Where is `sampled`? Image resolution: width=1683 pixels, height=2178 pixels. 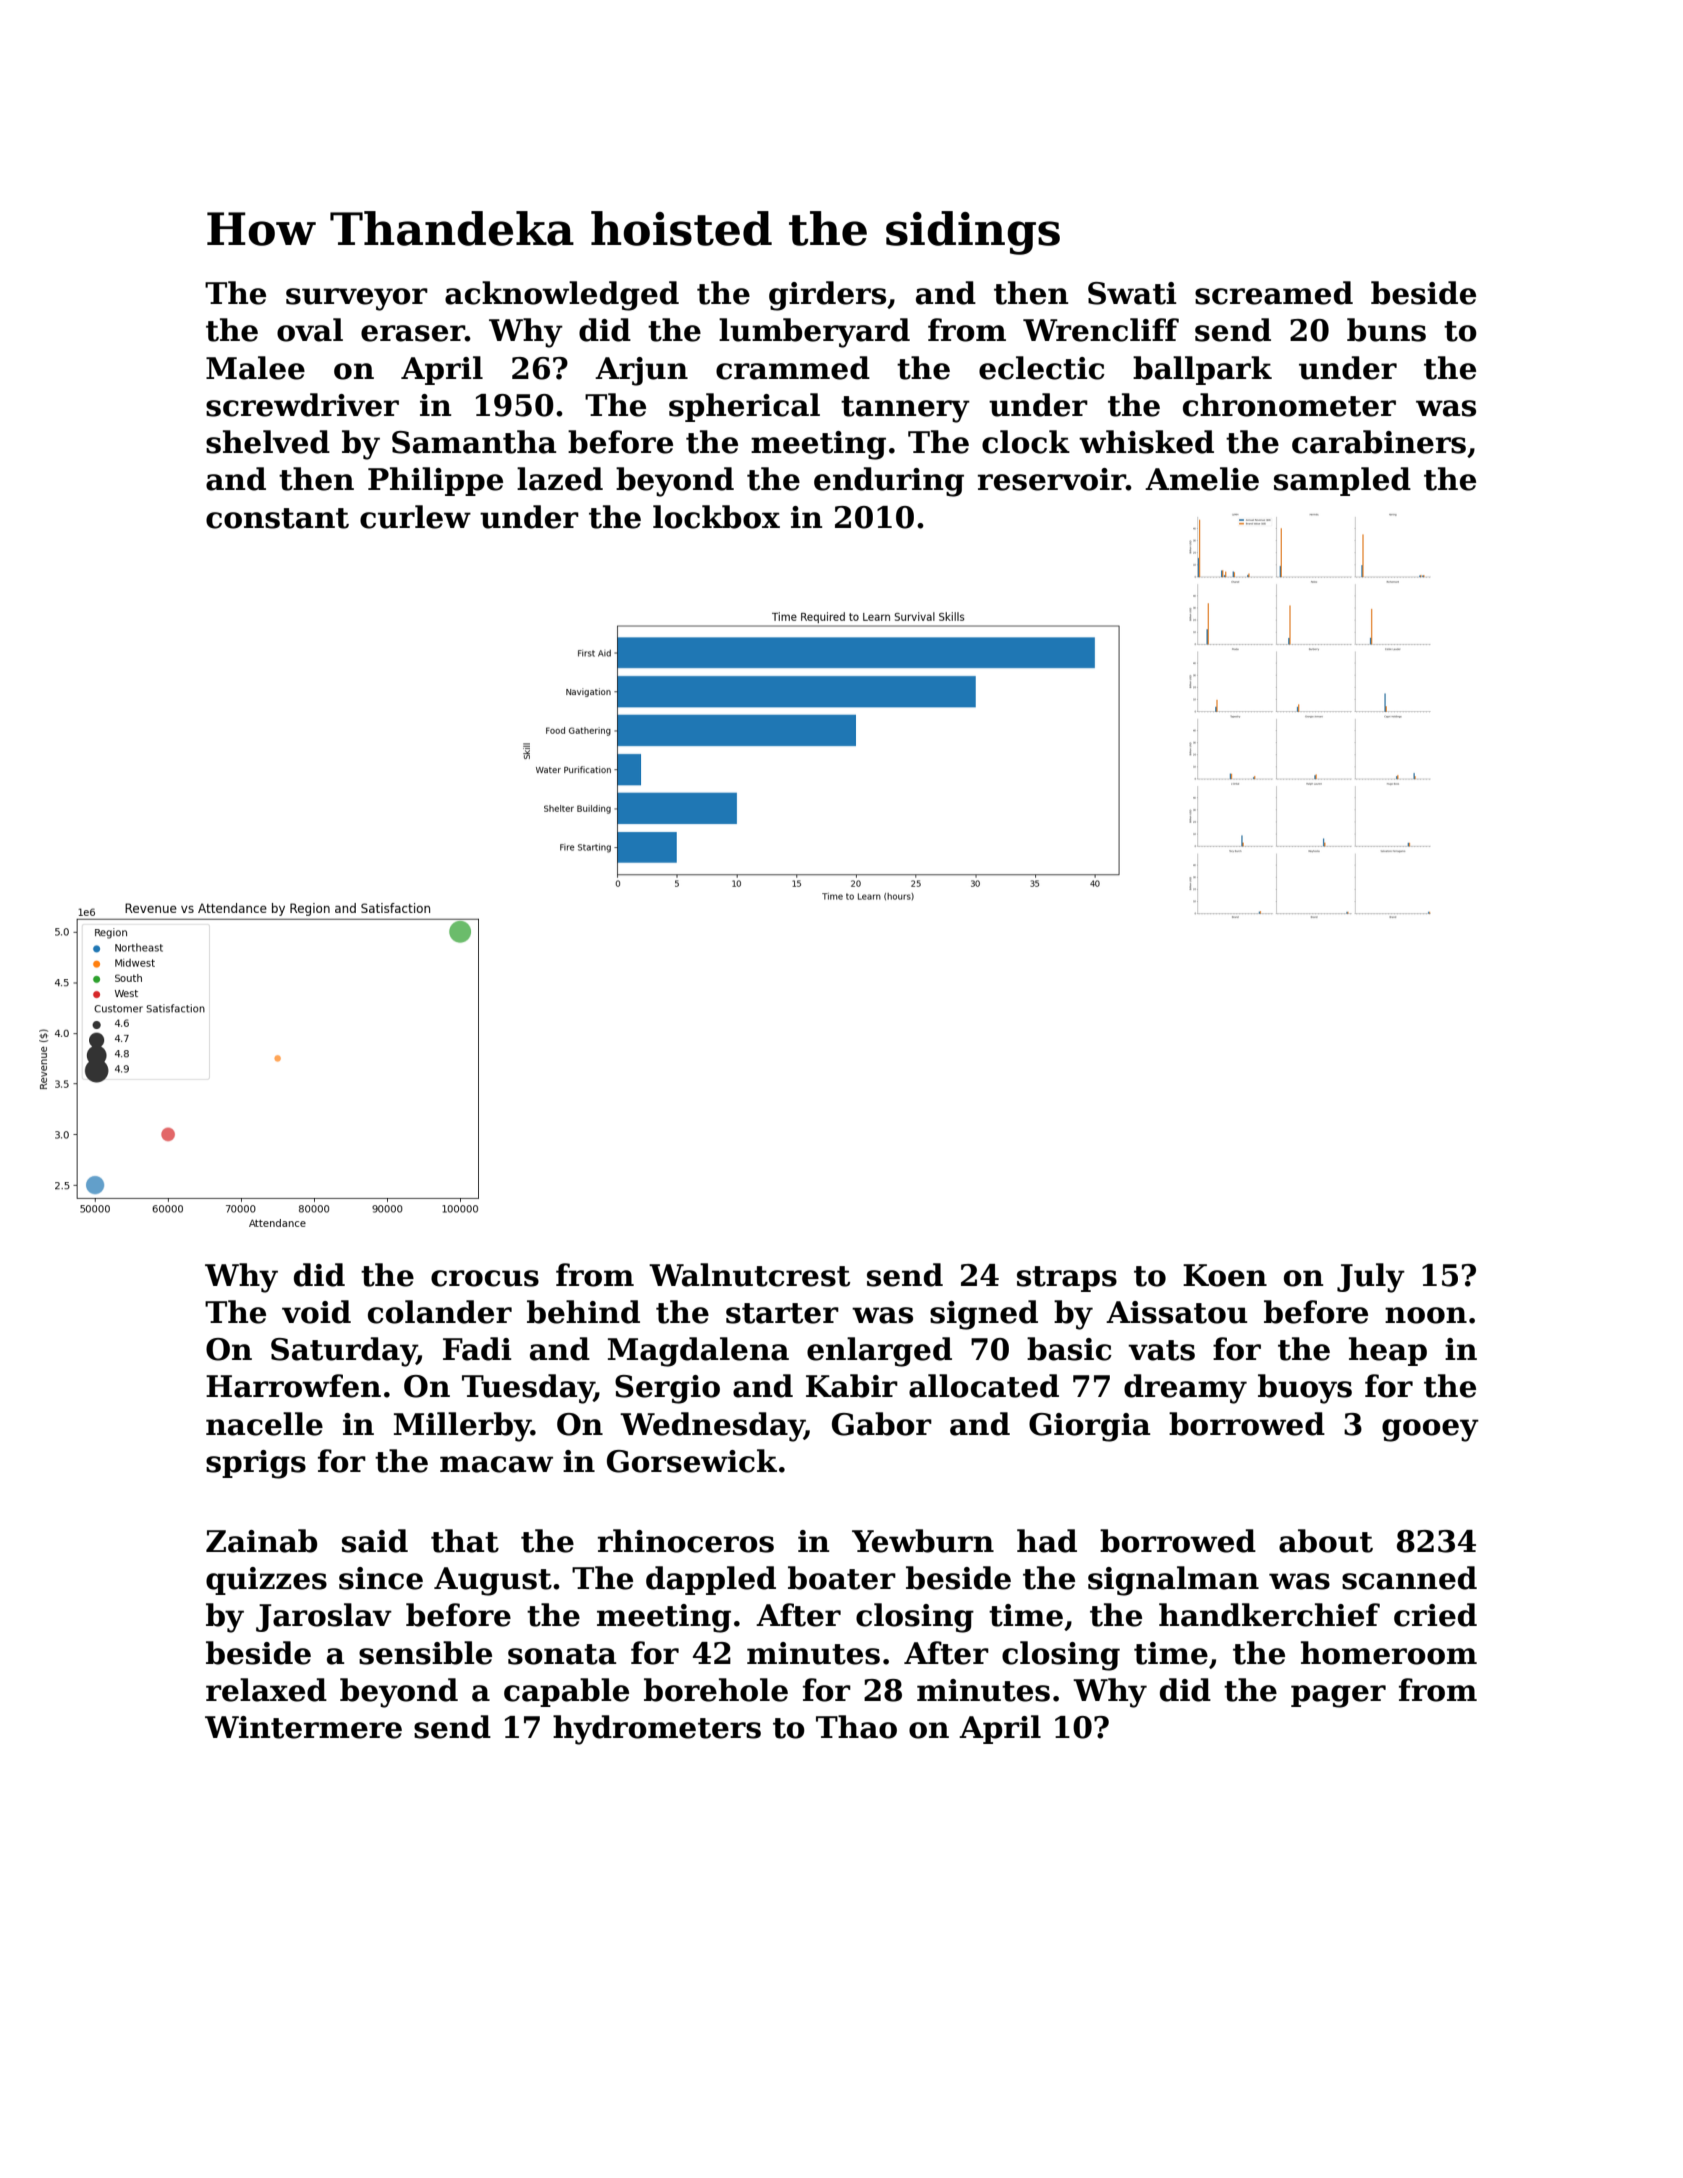
sampled is located at coordinates (1342, 481).
